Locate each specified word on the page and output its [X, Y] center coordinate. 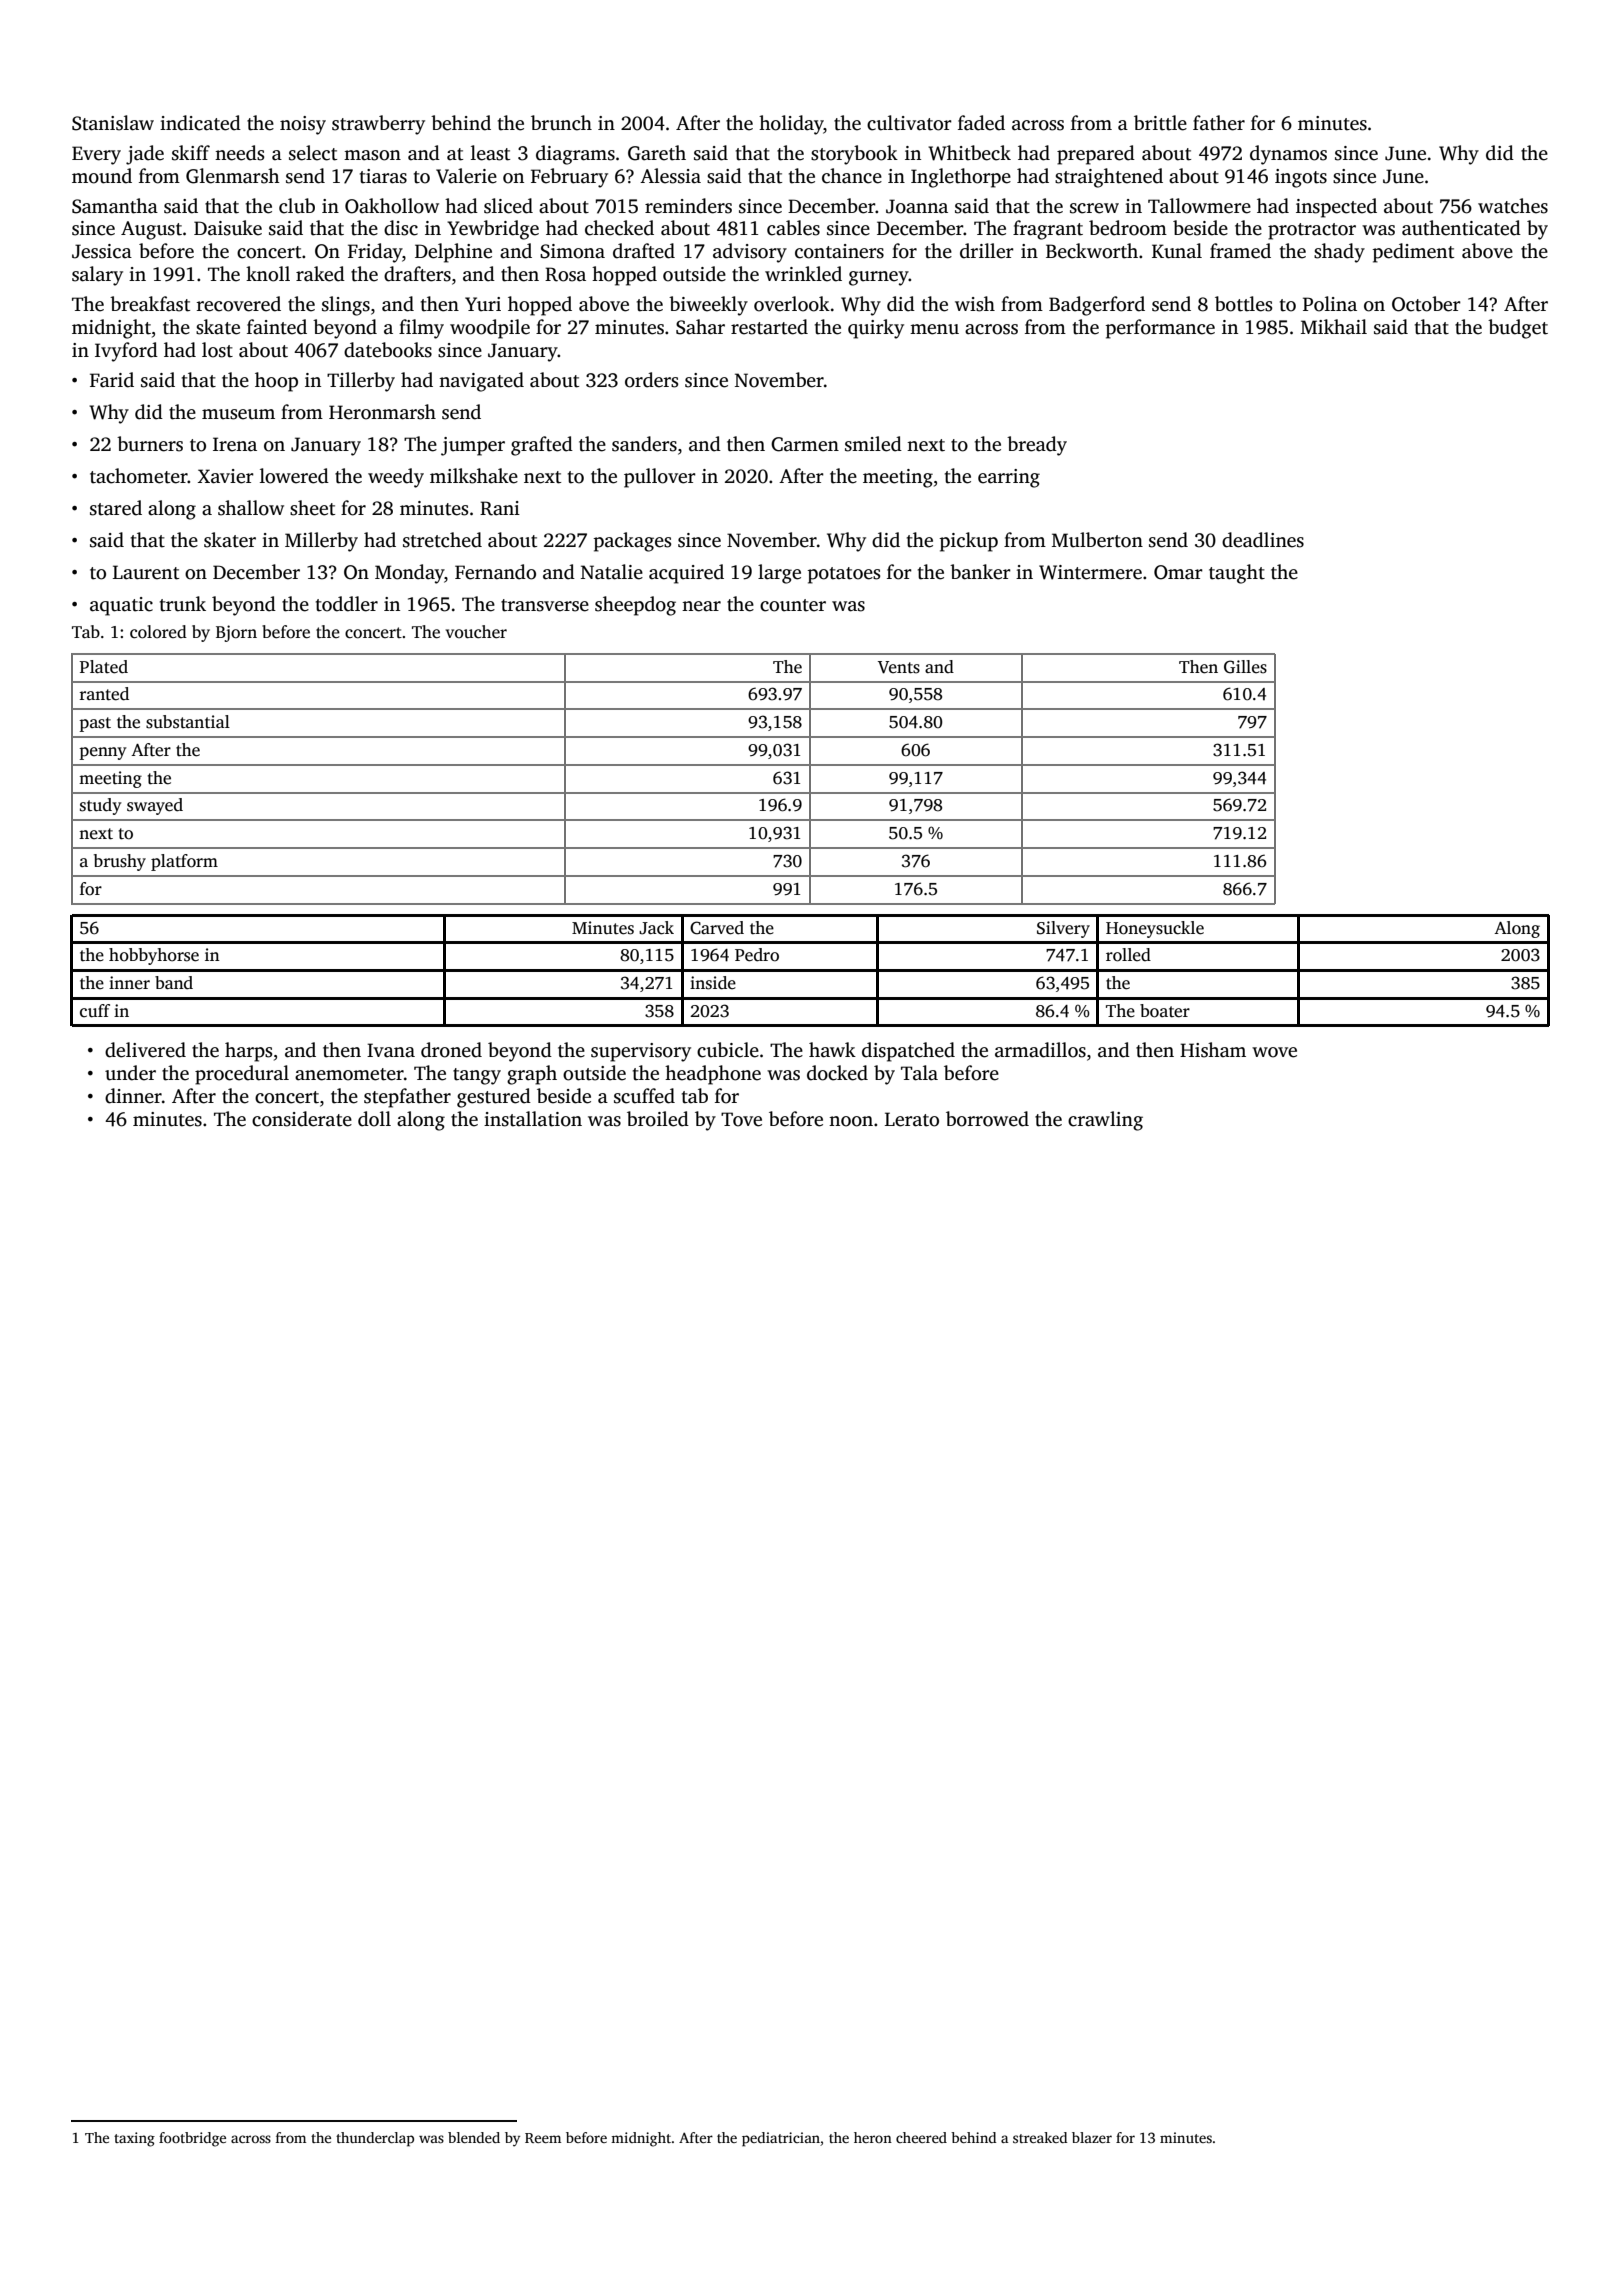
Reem [543, 2138]
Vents [899, 667]
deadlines [1263, 540]
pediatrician [781, 2139]
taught [1237, 574]
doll [374, 1119]
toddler [347, 604]
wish [975, 304]
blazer [1092, 2137]
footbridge [192, 2139]
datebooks [388, 350]
